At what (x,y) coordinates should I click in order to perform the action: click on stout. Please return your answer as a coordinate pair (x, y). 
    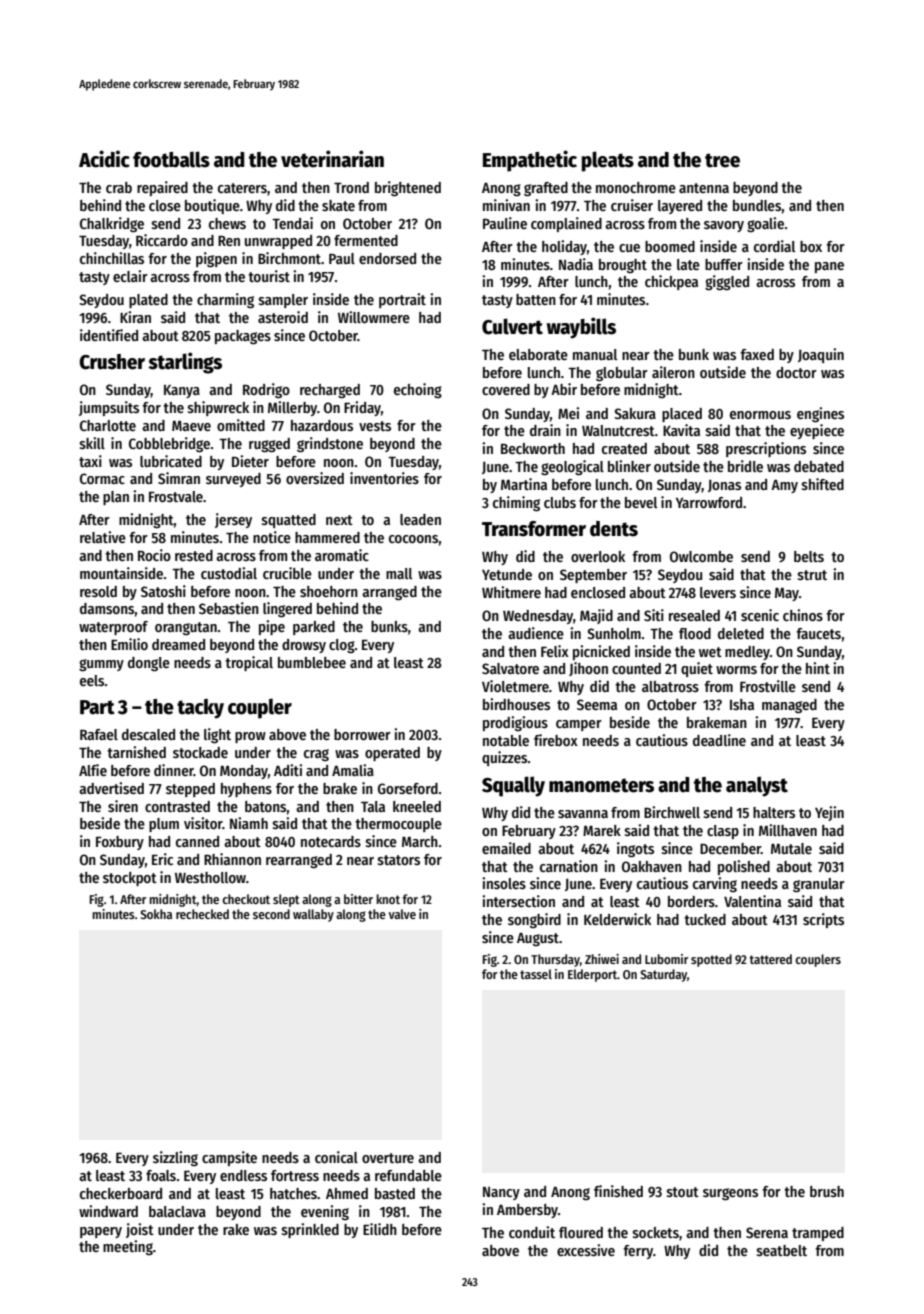
    Looking at the image, I should click on (683, 1192).
